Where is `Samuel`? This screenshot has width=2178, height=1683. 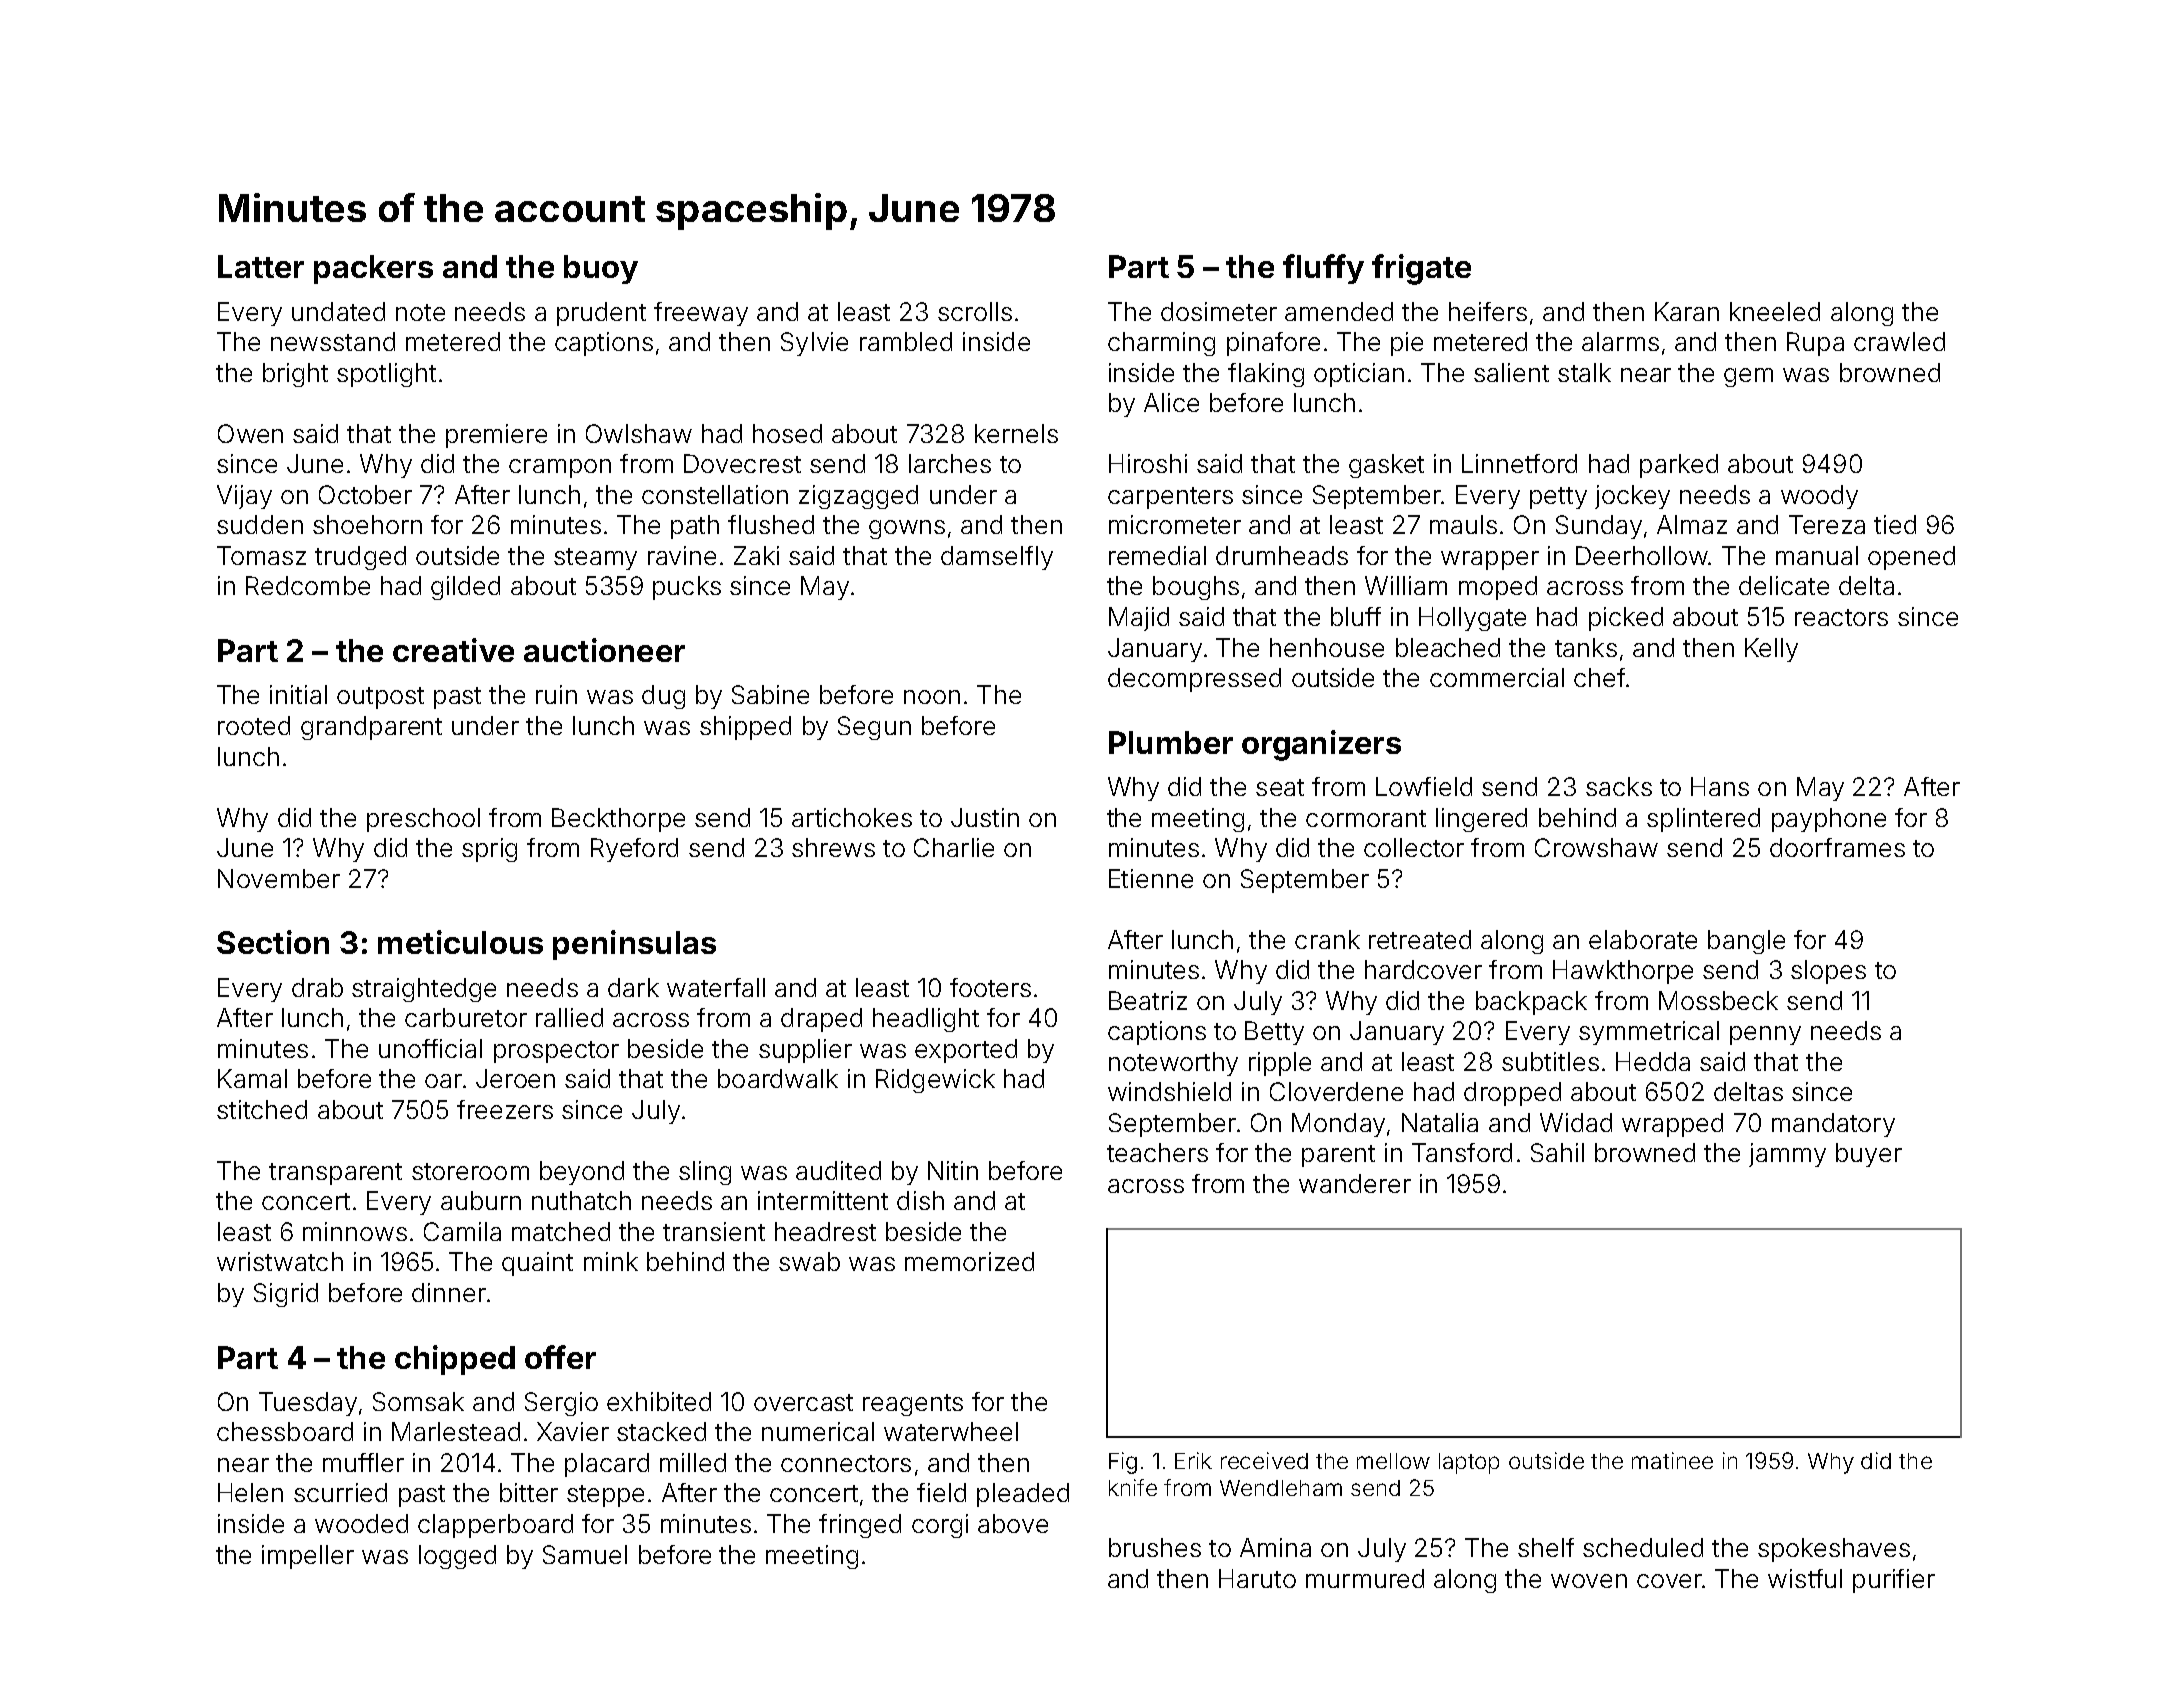 Samuel is located at coordinates (585, 1554).
